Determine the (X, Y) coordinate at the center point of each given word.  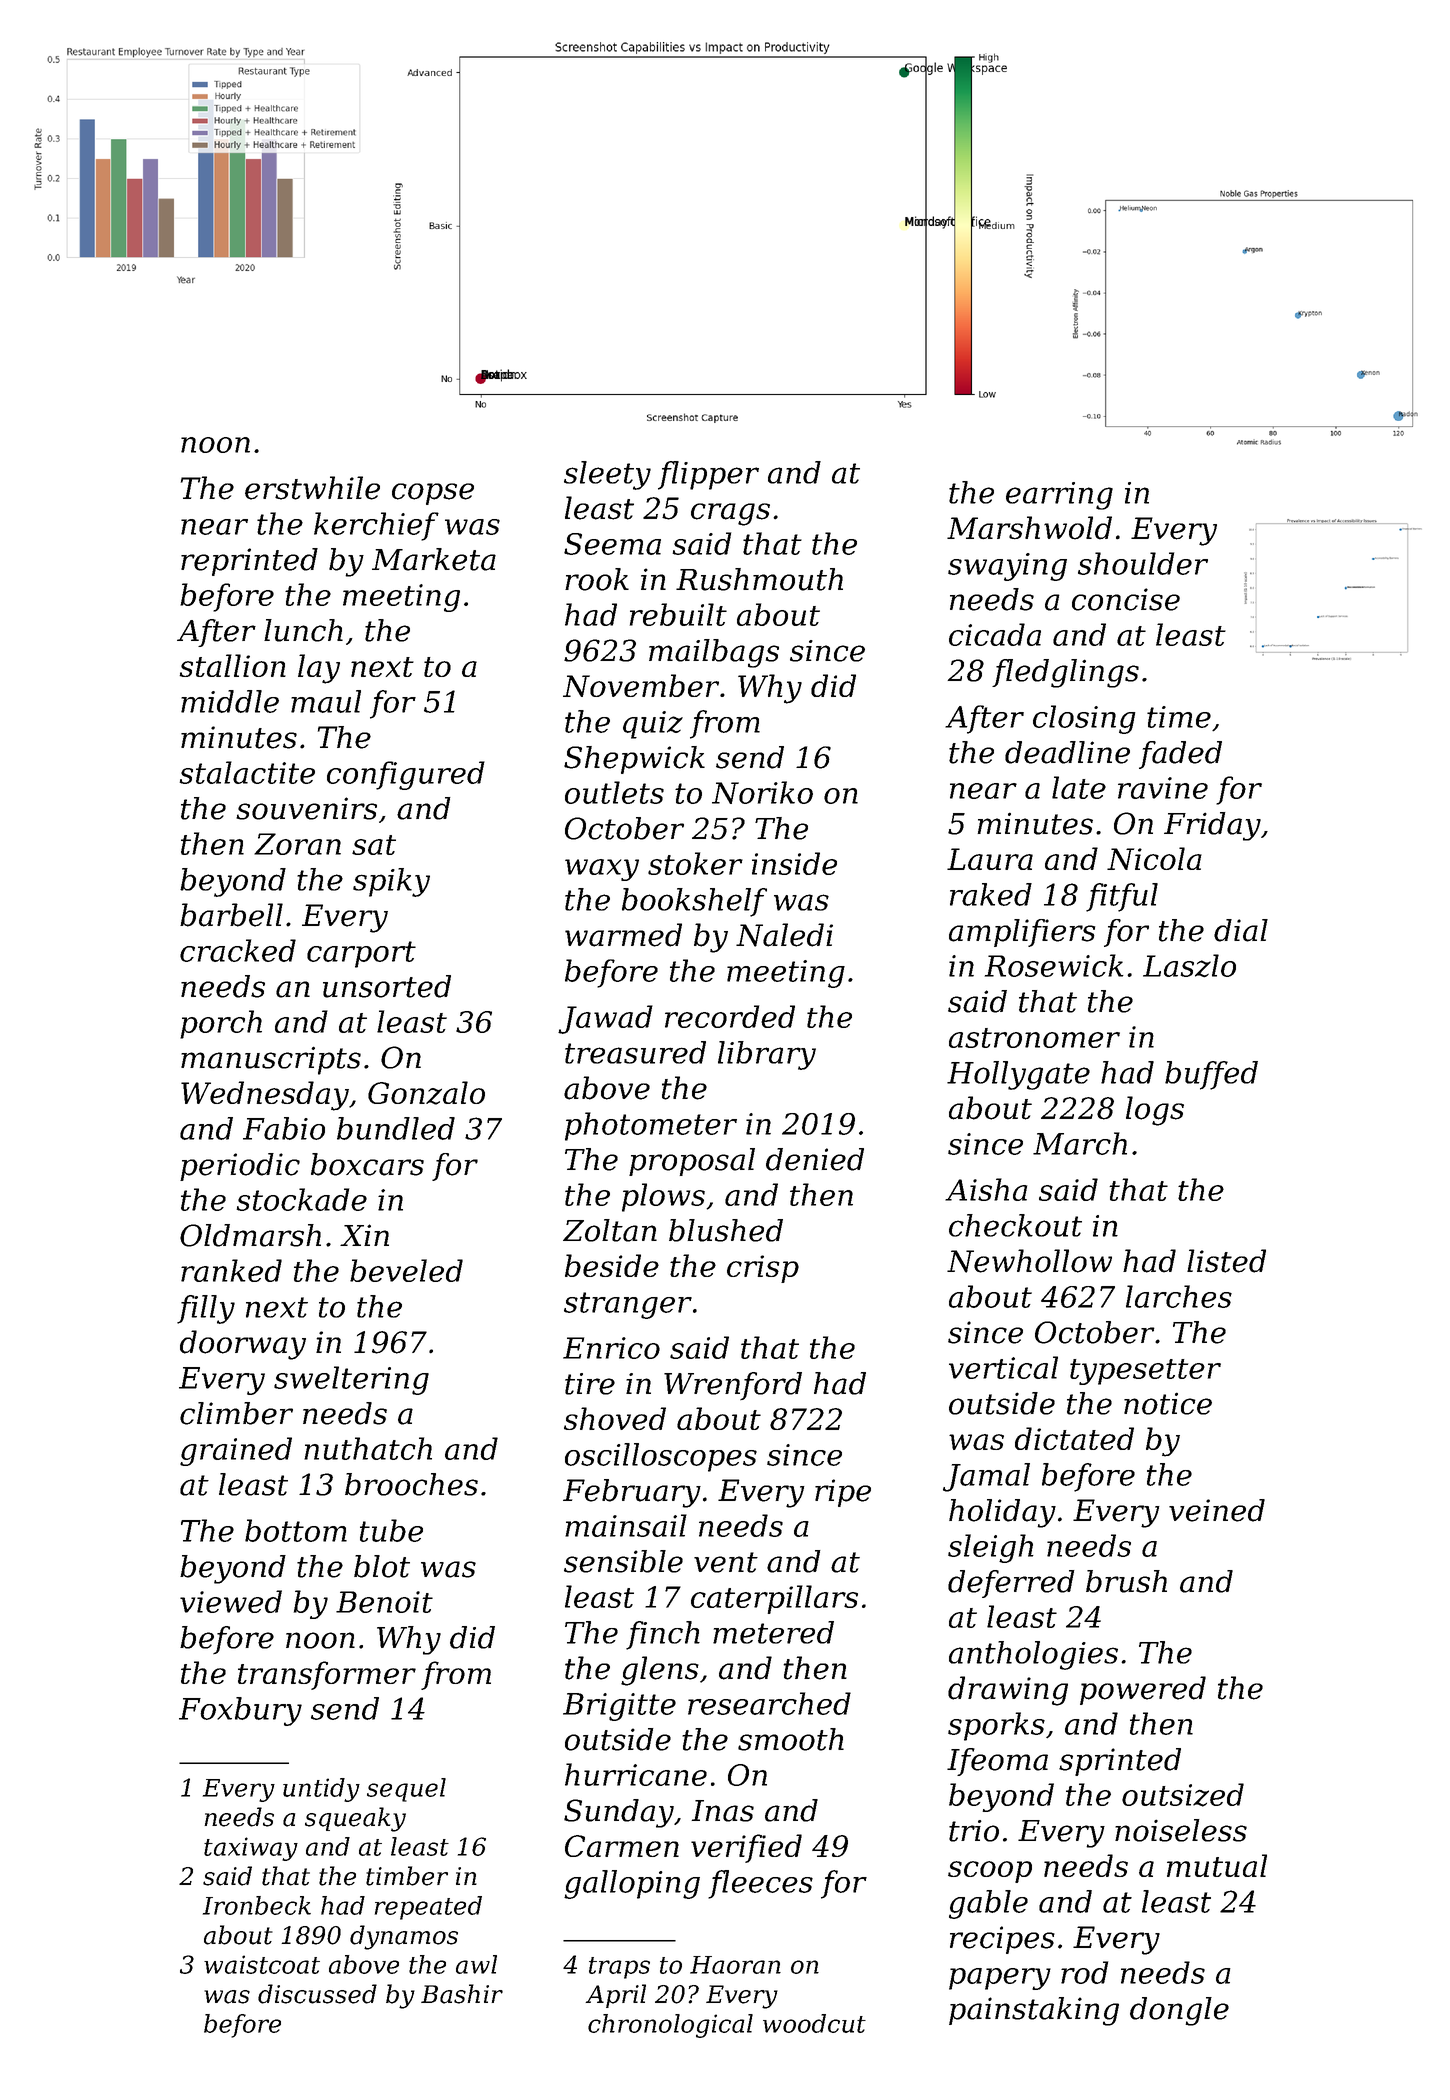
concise (1126, 599)
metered (773, 1632)
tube (391, 1530)
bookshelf (694, 902)
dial (1241, 930)
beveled (406, 1270)
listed (1226, 1261)
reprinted (249, 562)
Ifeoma (997, 1762)
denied (815, 1159)
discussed (317, 1994)
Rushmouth (759, 579)
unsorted (387, 986)
